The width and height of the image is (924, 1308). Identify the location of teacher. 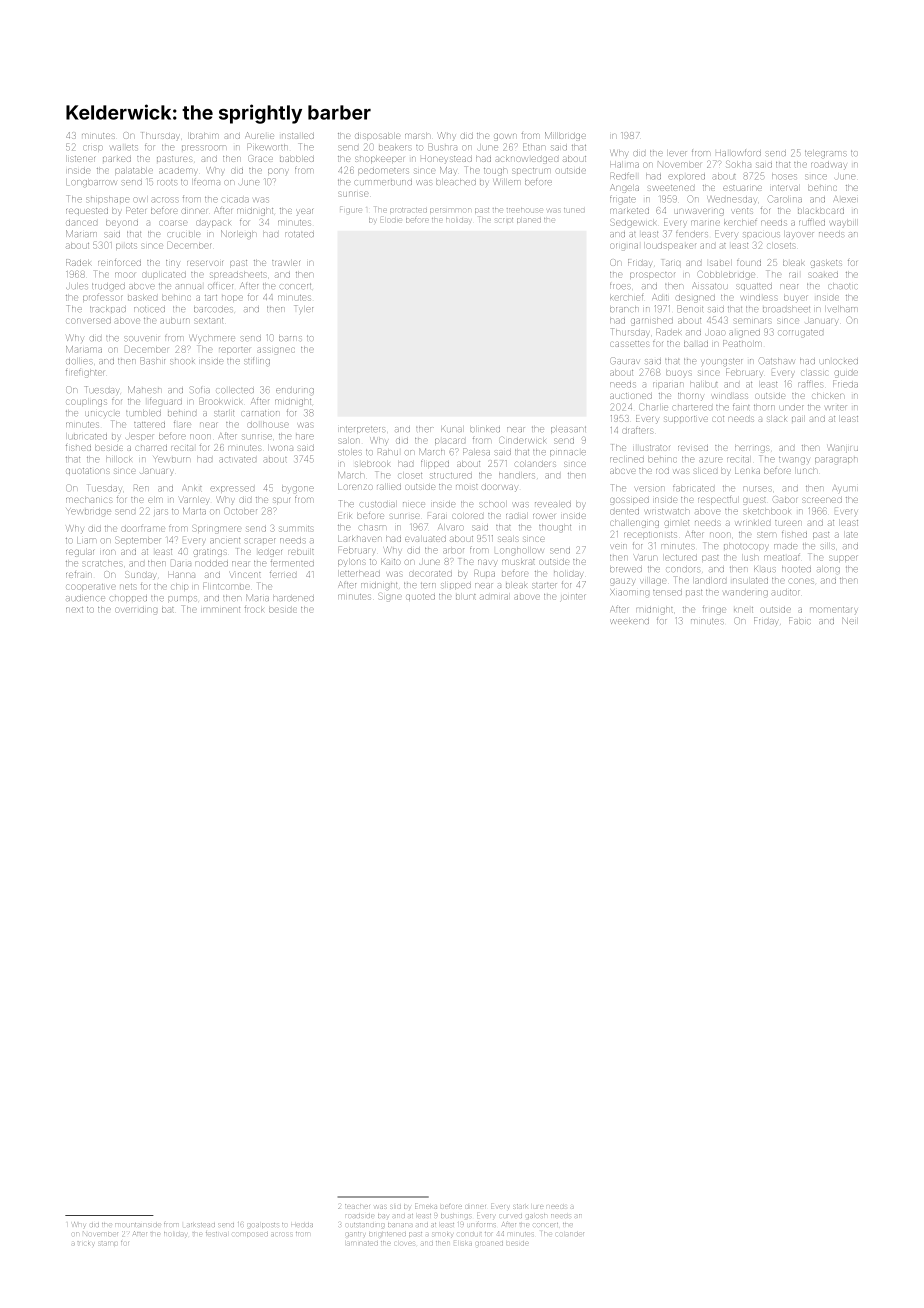
(357, 1206).
